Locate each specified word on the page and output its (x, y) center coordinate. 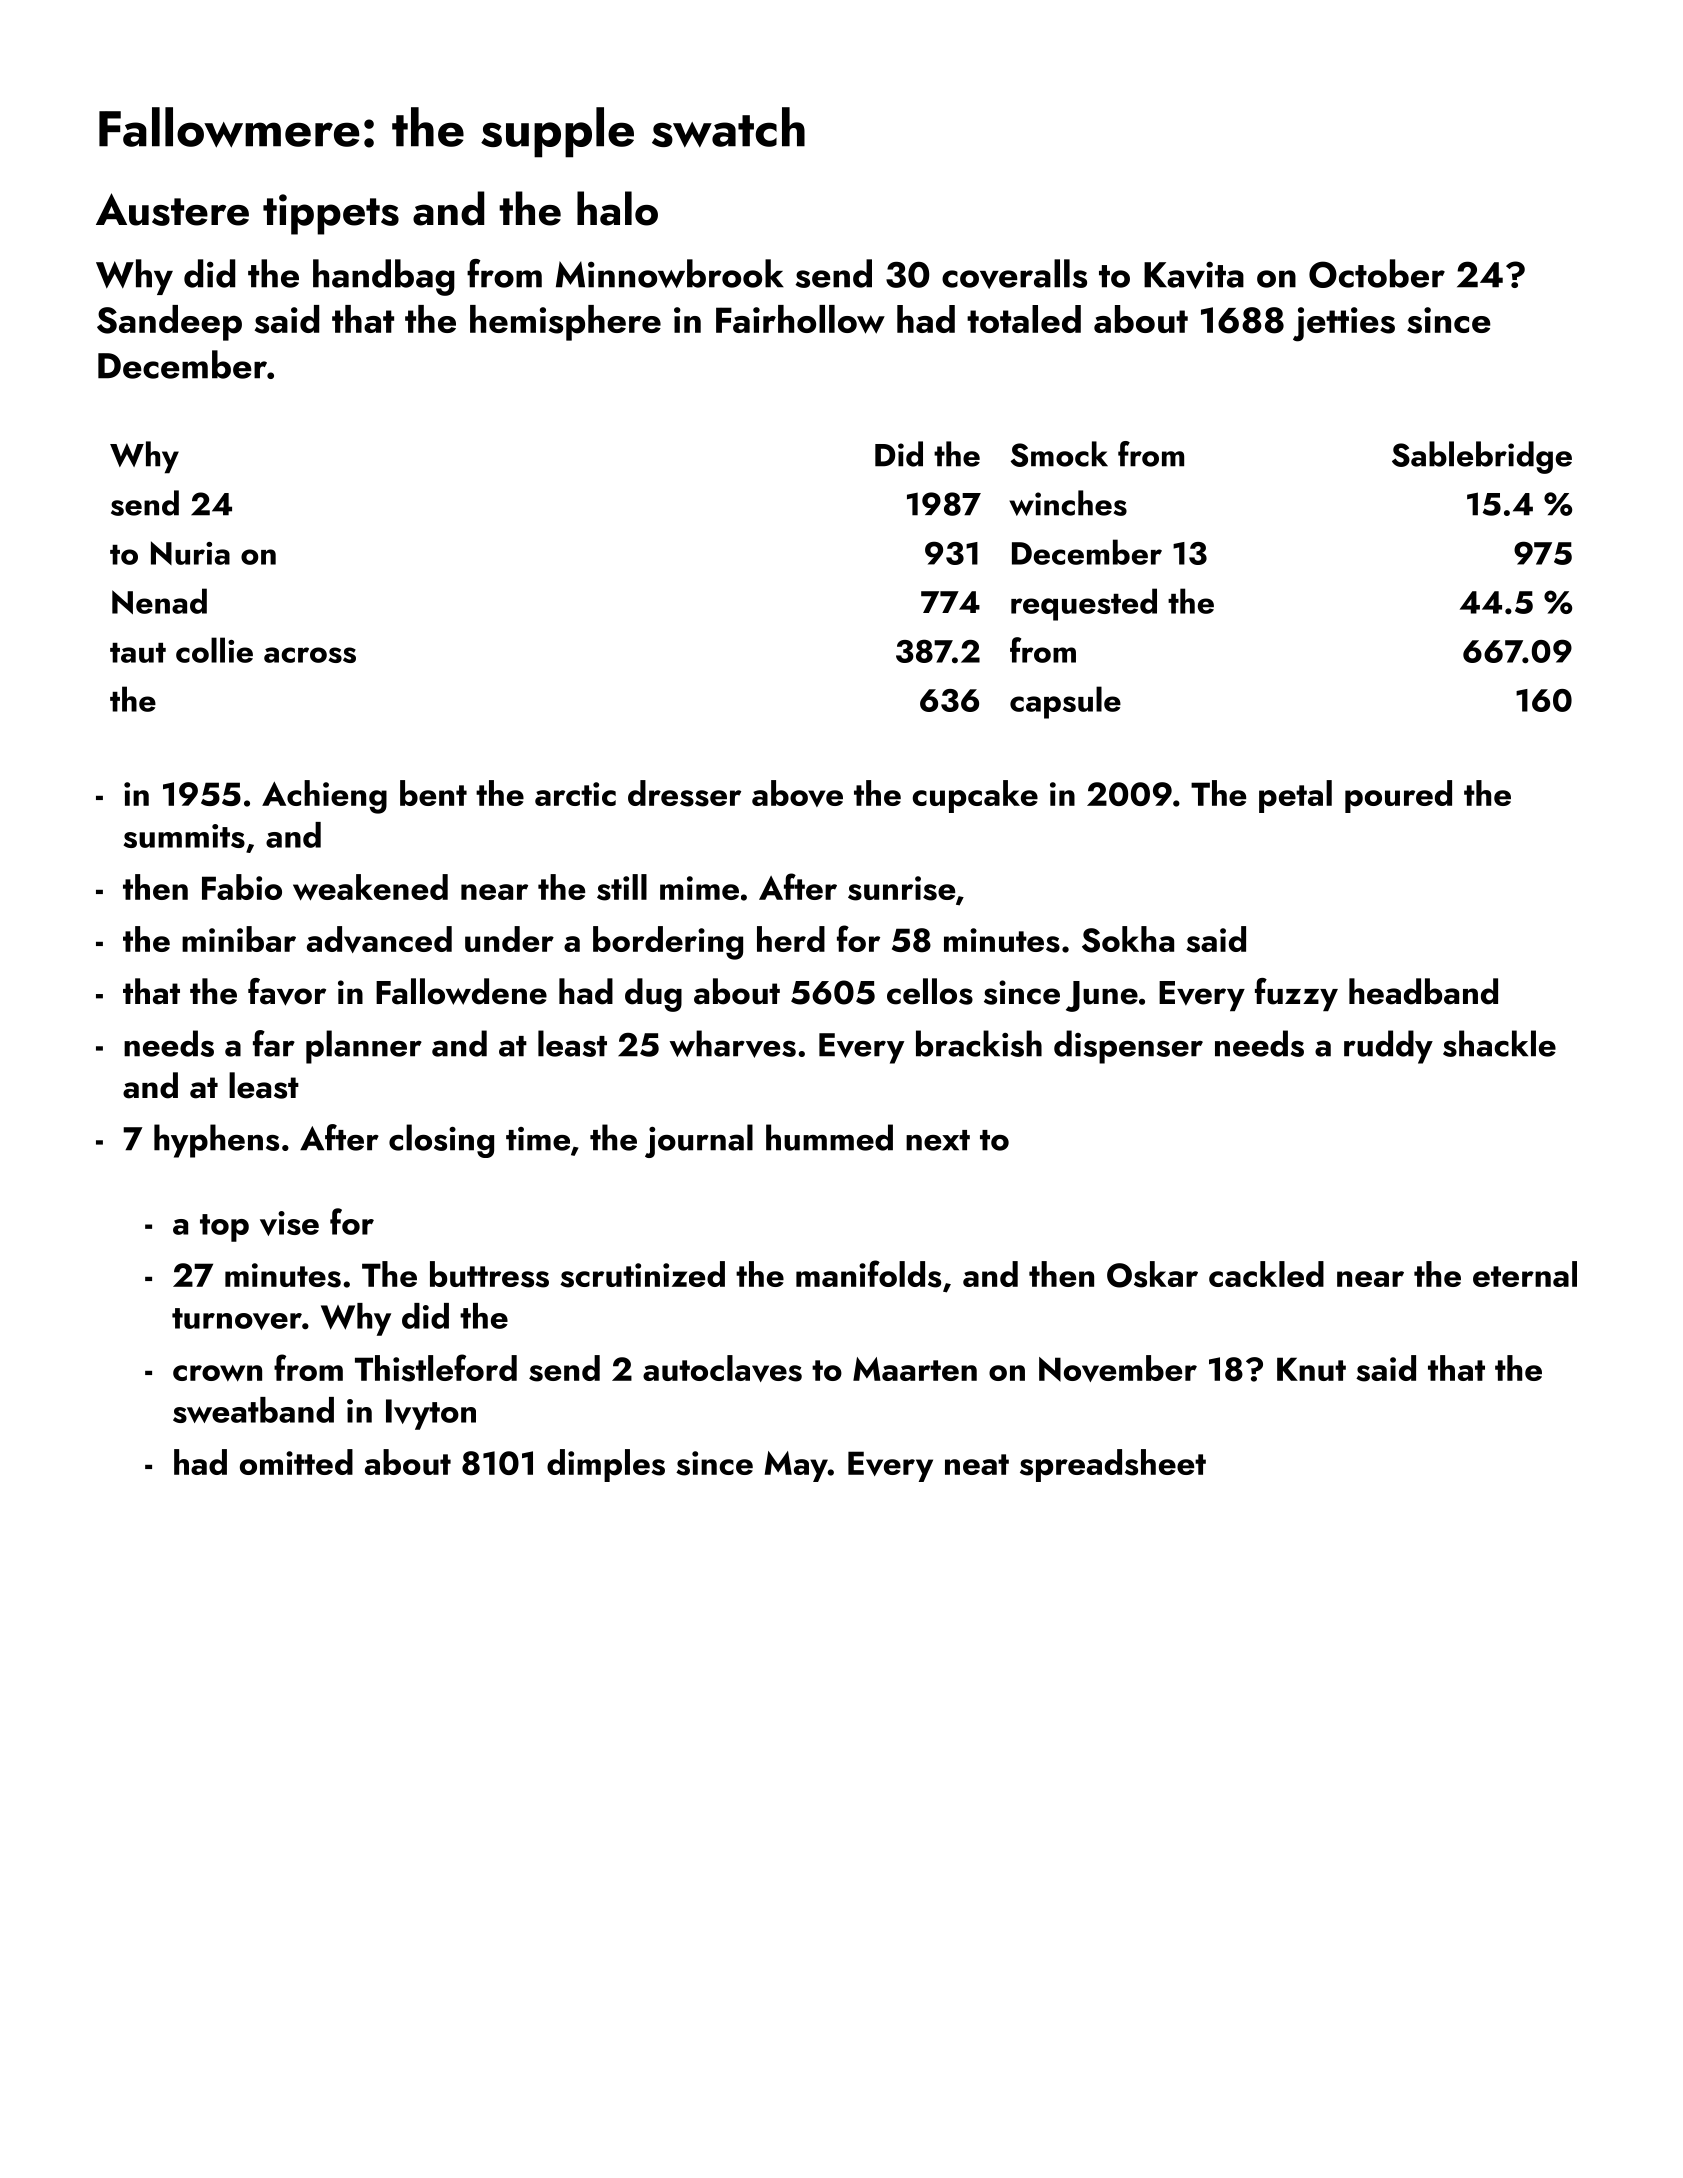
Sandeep (169, 323)
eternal (1525, 1274)
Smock (1059, 454)
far (274, 1043)
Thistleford (436, 1368)
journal (699, 1141)
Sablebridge (1482, 457)
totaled (1024, 319)
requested (1084, 604)
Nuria (190, 553)
